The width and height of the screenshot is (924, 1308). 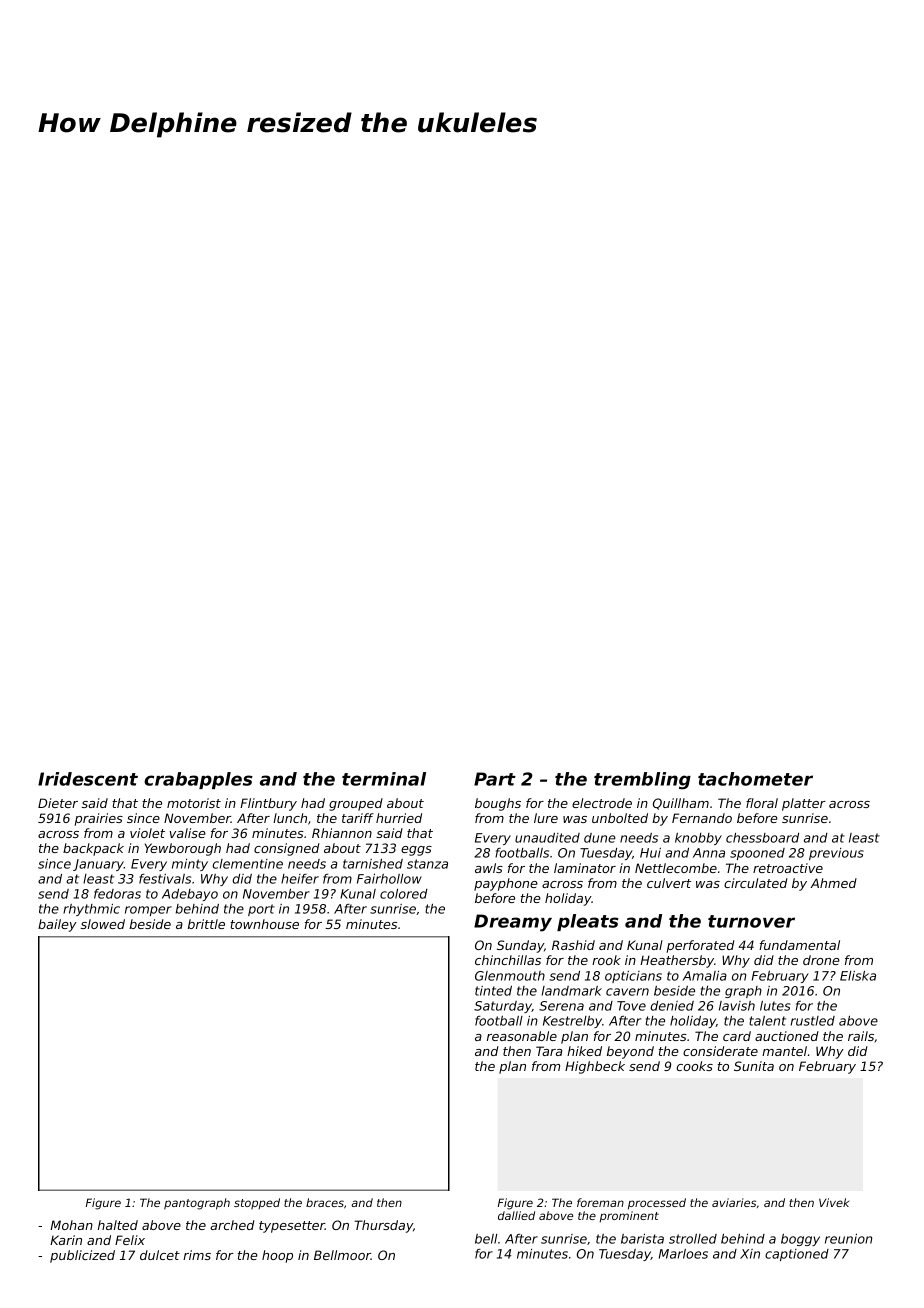 I want to click on hoop, so click(x=277, y=1256).
